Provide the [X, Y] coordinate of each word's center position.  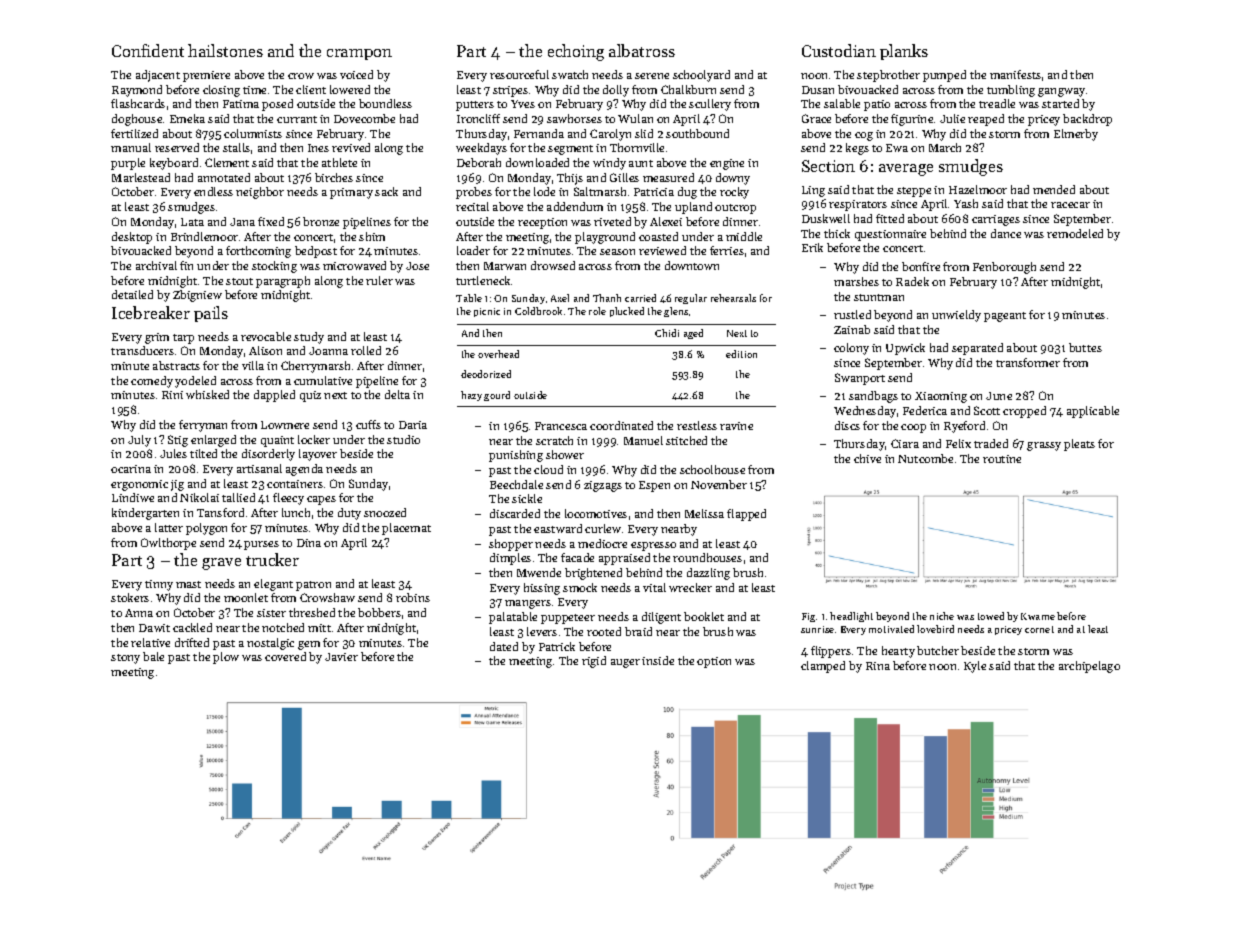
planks [904, 52]
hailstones [225, 50]
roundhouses [707, 557]
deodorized [486, 374]
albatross [642, 50]
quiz [310, 396]
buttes [1085, 347]
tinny [159, 585]
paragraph [283, 282]
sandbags [873, 397]
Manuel [643, 440]
